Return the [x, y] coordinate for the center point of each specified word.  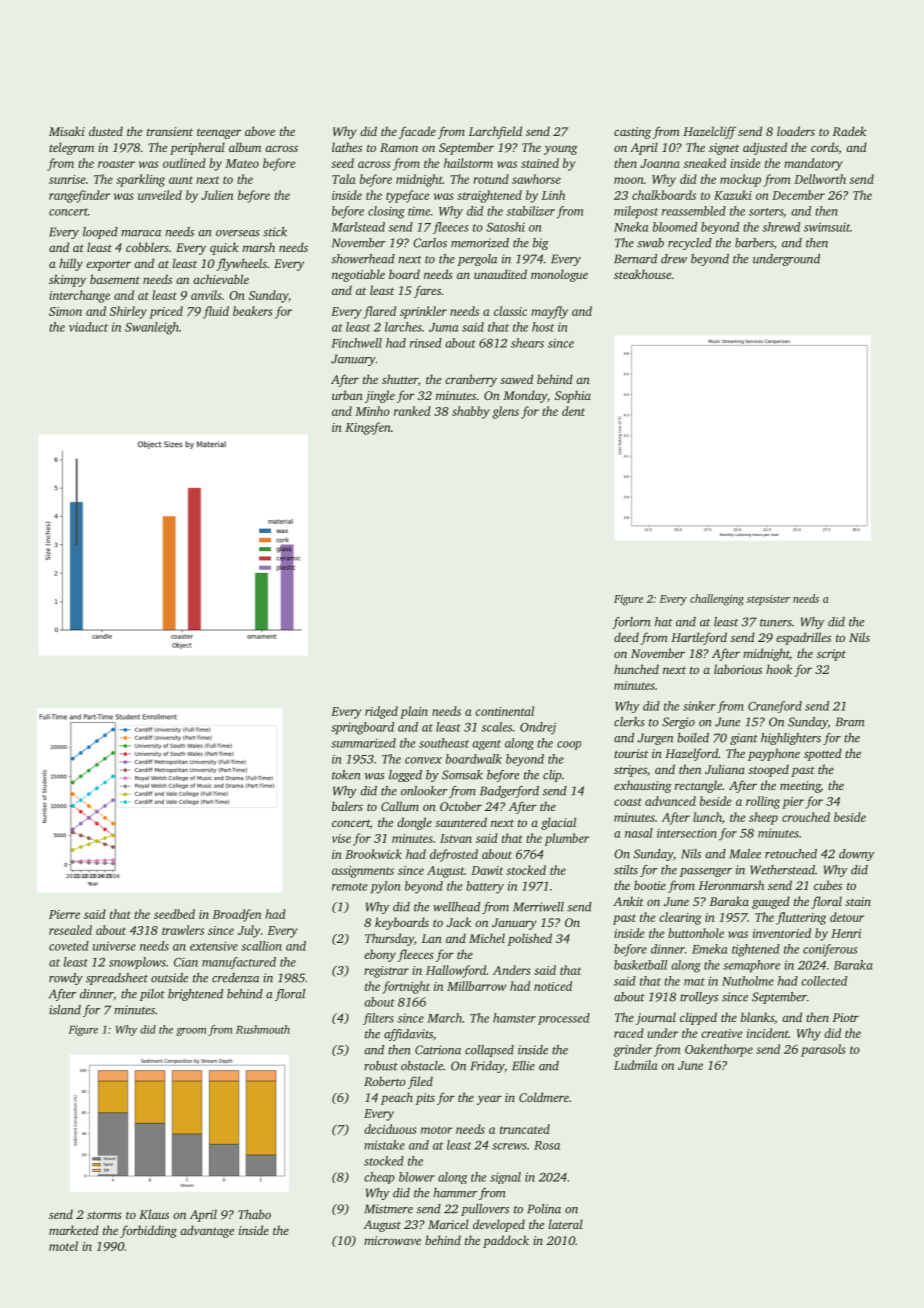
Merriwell [538, 907]
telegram [71, 148]
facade [417, 132]
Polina [544, 1209]
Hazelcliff [709, 132]
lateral [566, 1224]
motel [63, 1246]
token [346, 775]
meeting [800, 787]
